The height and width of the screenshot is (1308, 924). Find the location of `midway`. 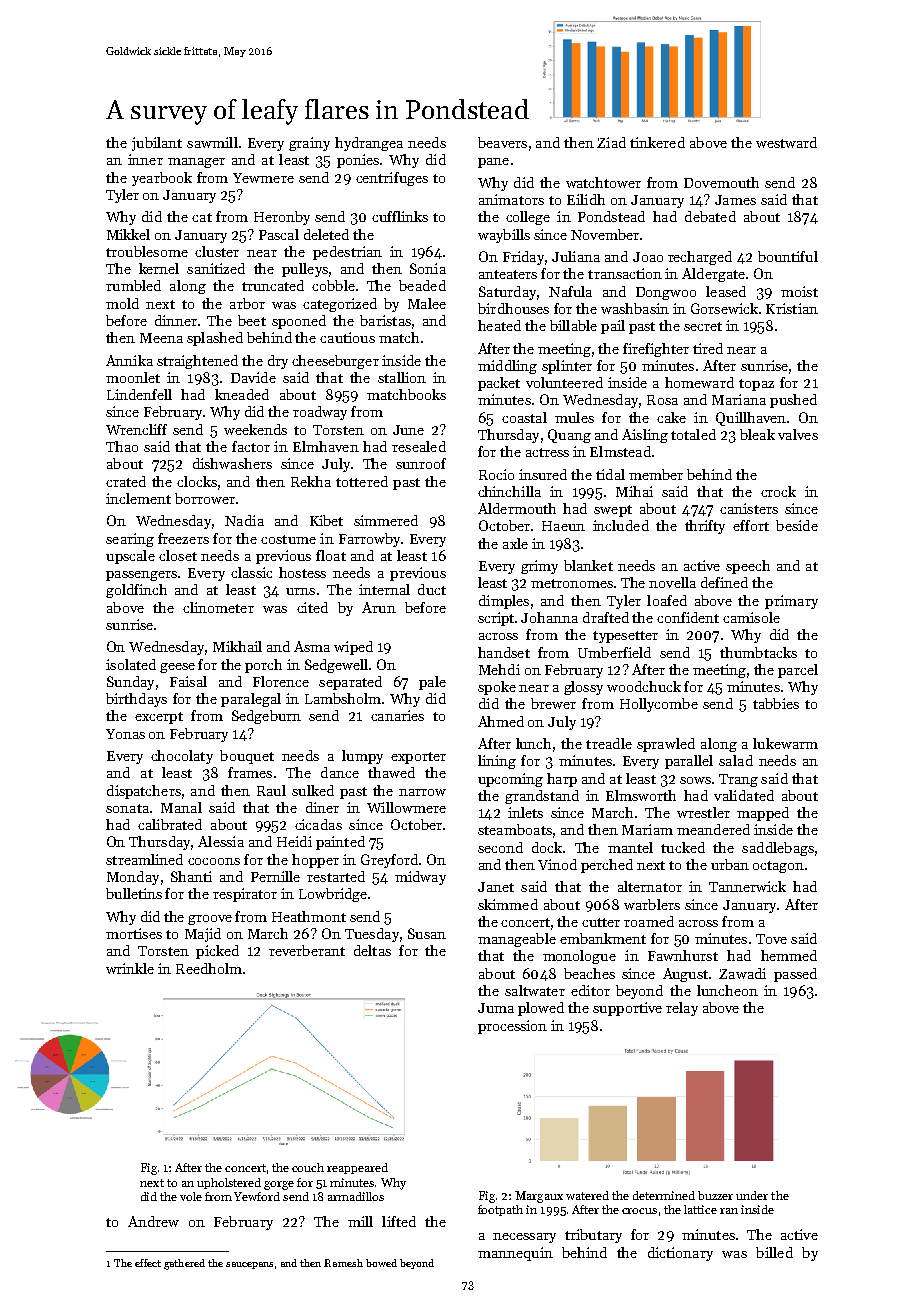

midway is located at coordinates (420, 878).
